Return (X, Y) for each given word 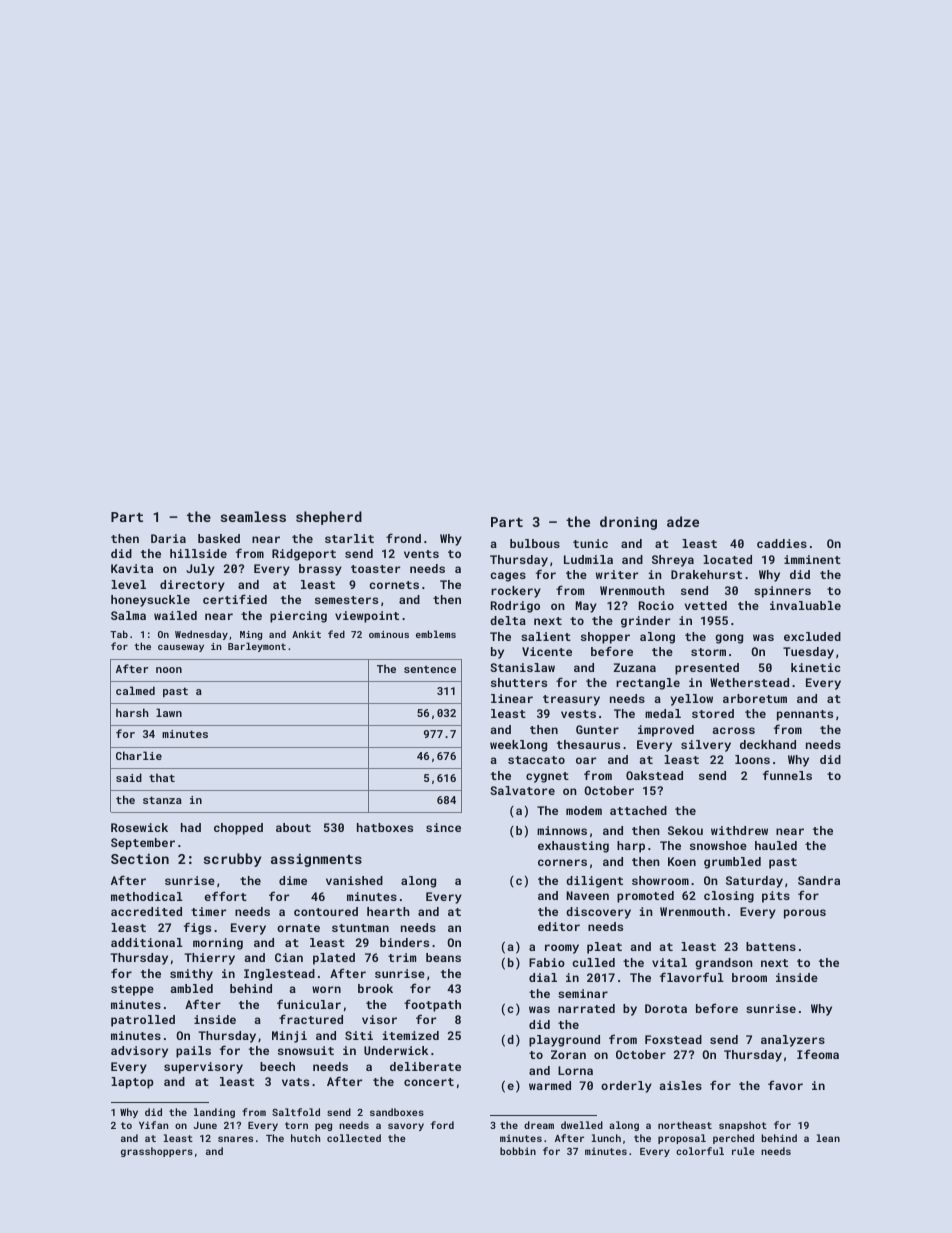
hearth (388, 911)
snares (235, 1139)
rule (743, 1151)
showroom (660, 880)
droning (628, 523)
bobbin (518, 1151)
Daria (168, 538)
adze (683, 521)
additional (147, 942)
